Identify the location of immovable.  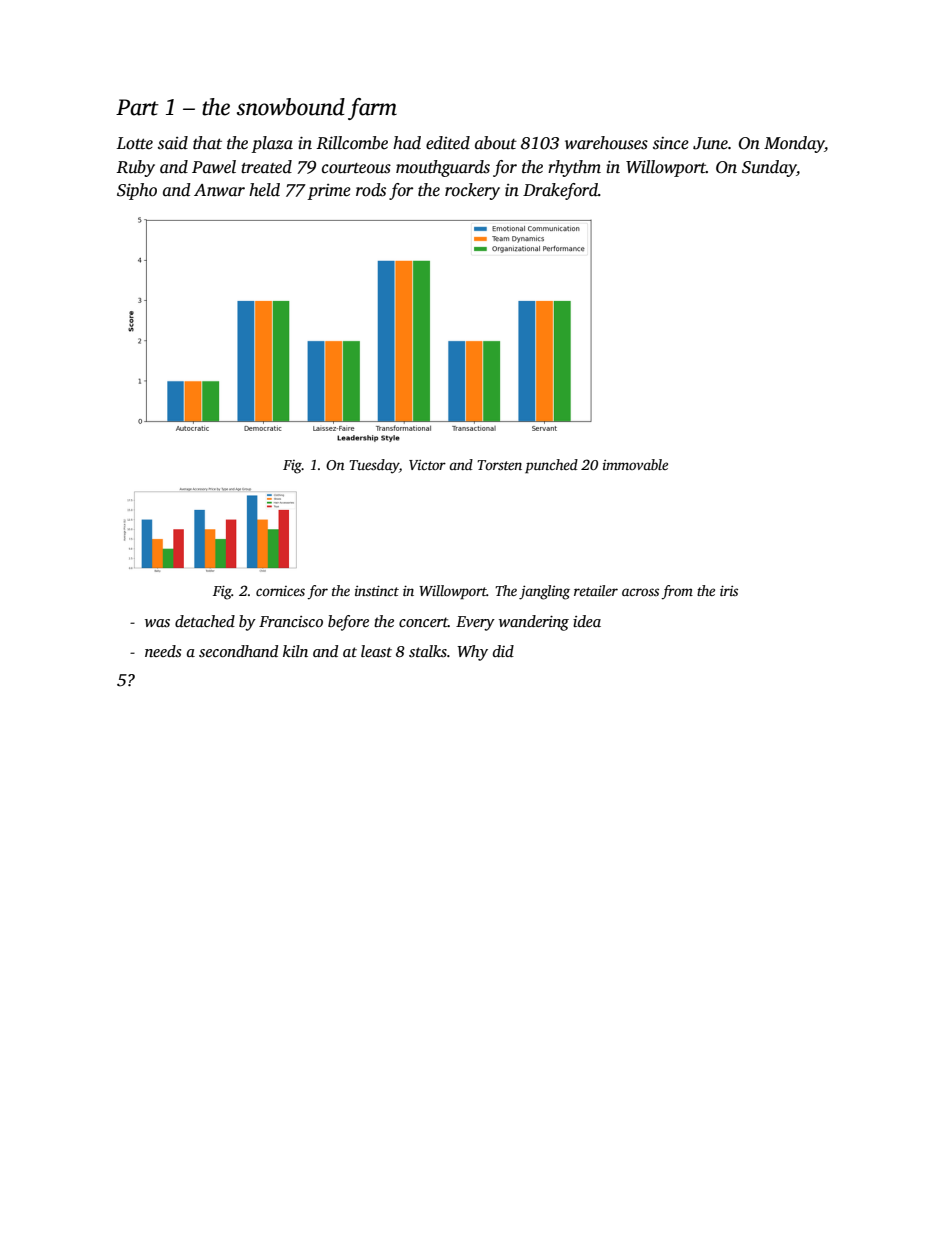
(635, 464).
